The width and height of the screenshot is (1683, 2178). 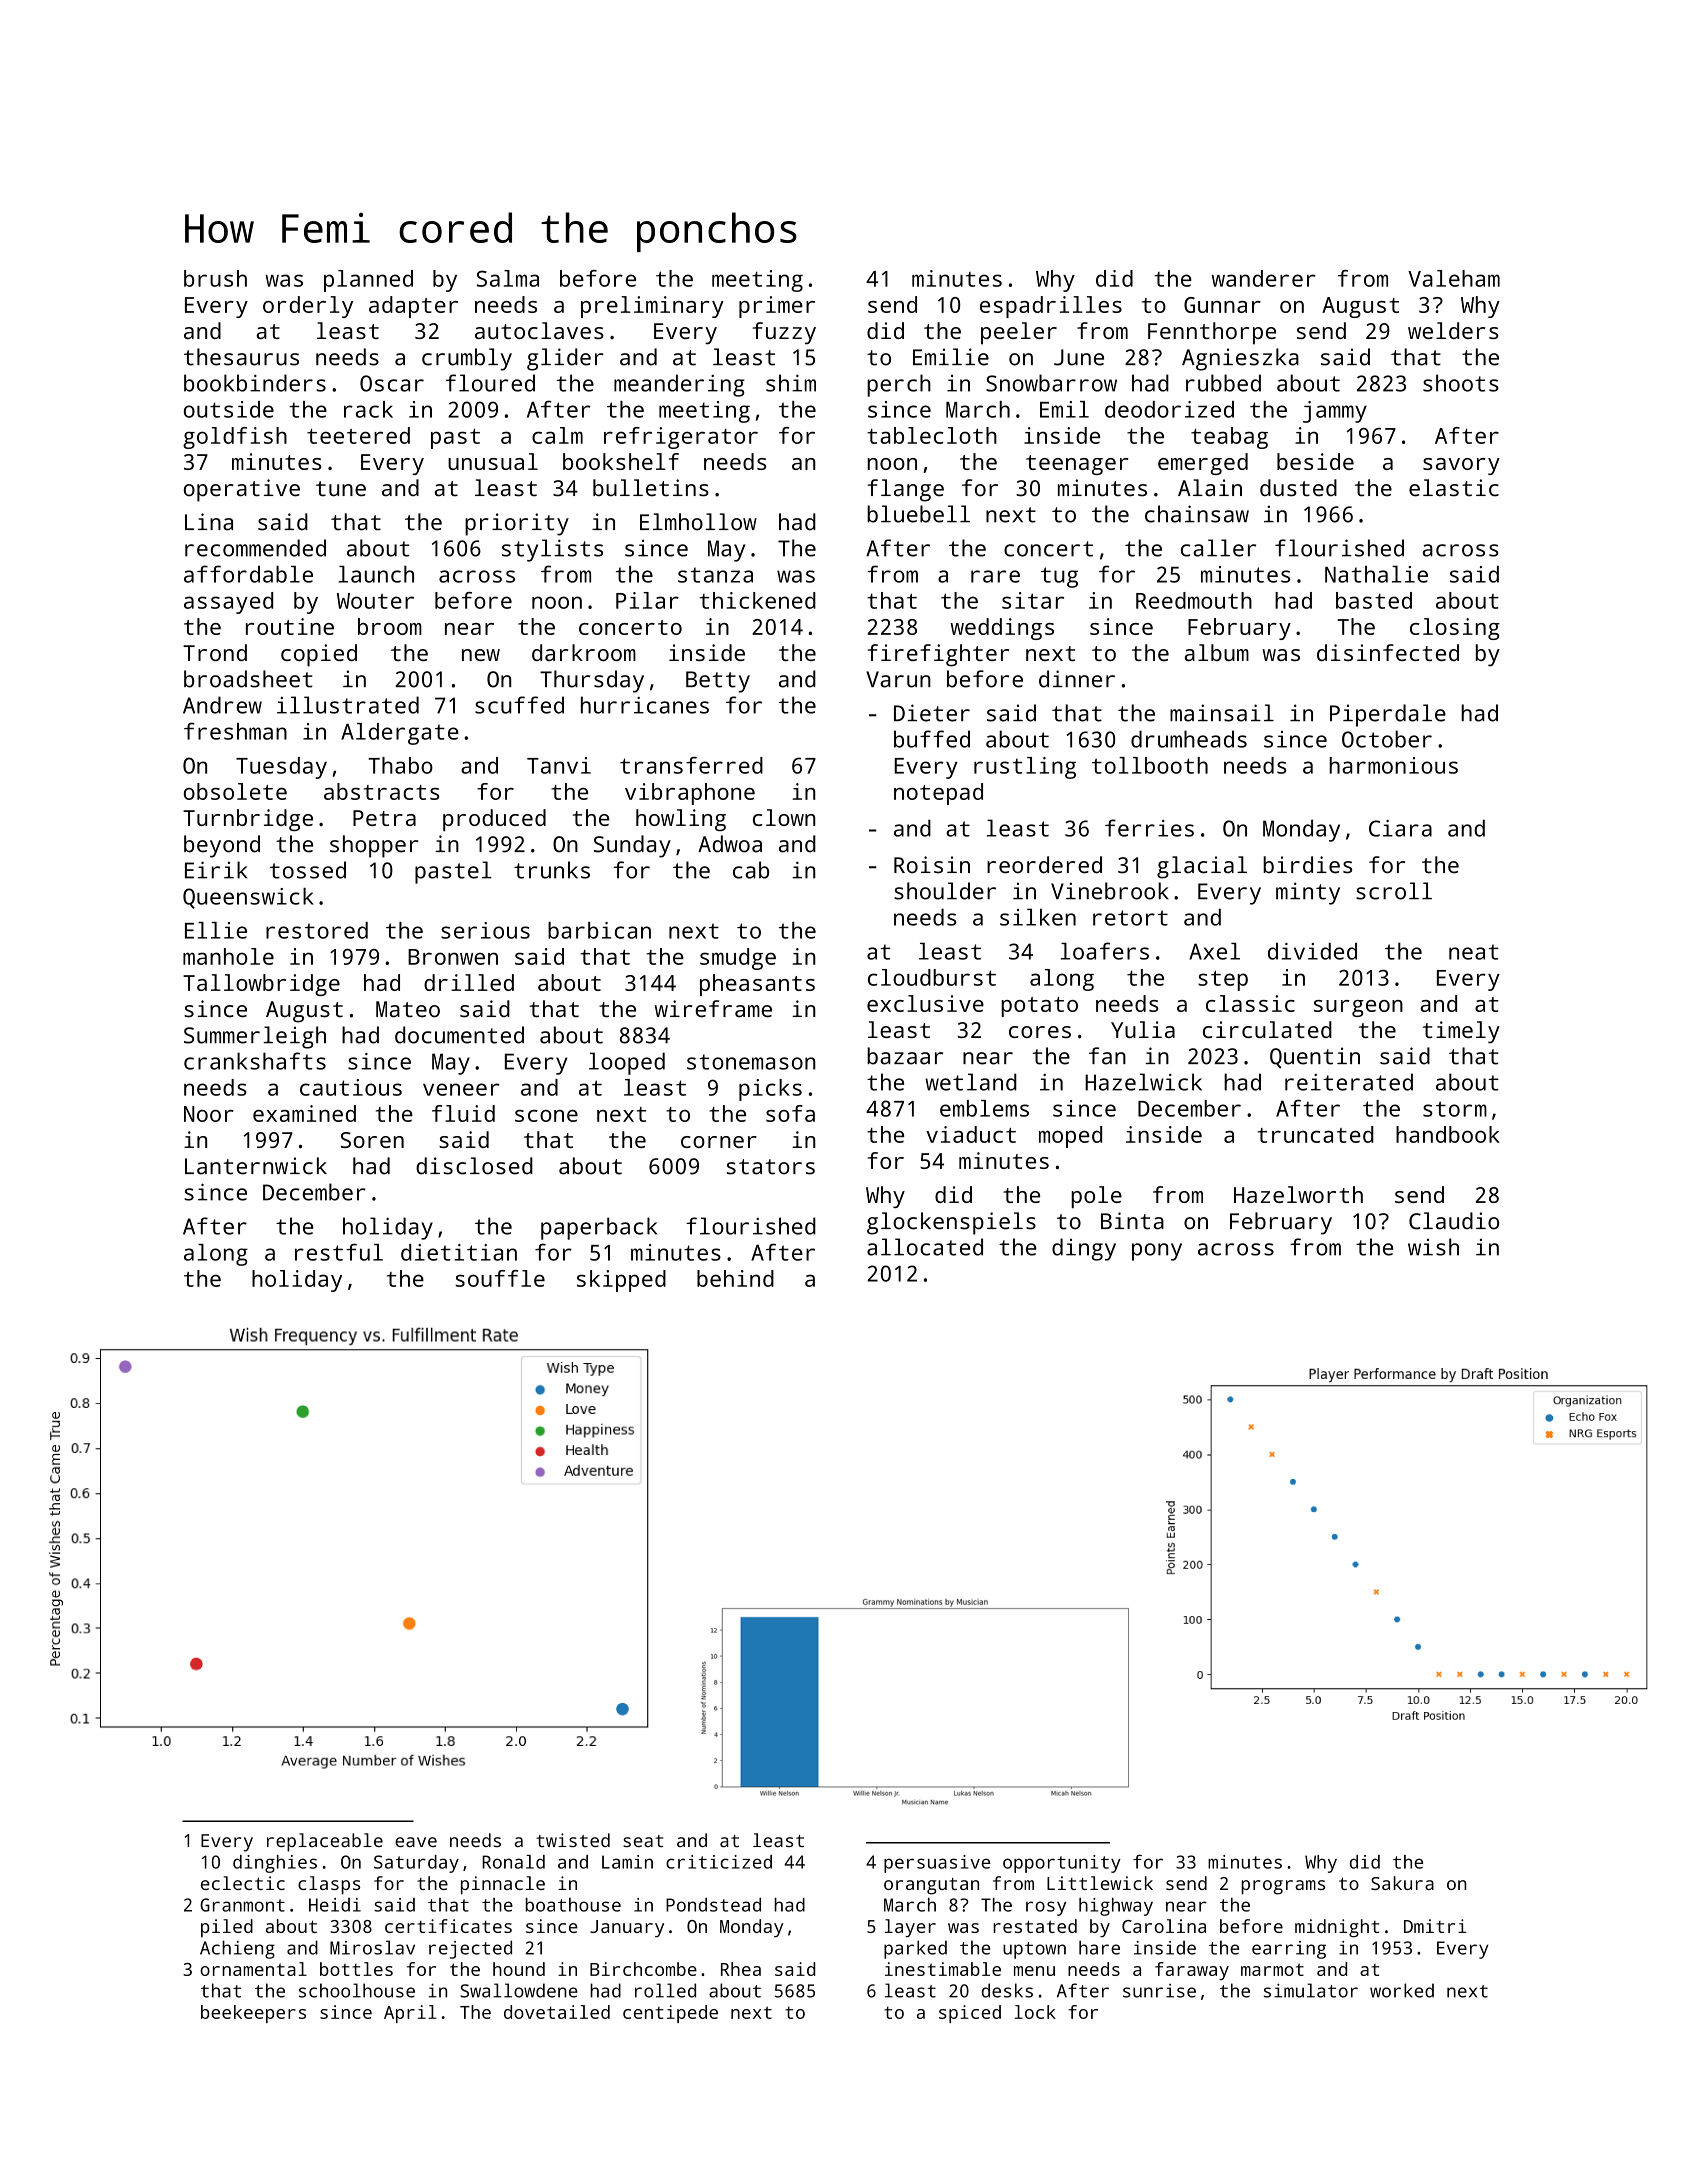 What do you see at coordinates (1454, 1221) in the screenshot?
I see `Claudio` at bounding box center [1454, 1221].
